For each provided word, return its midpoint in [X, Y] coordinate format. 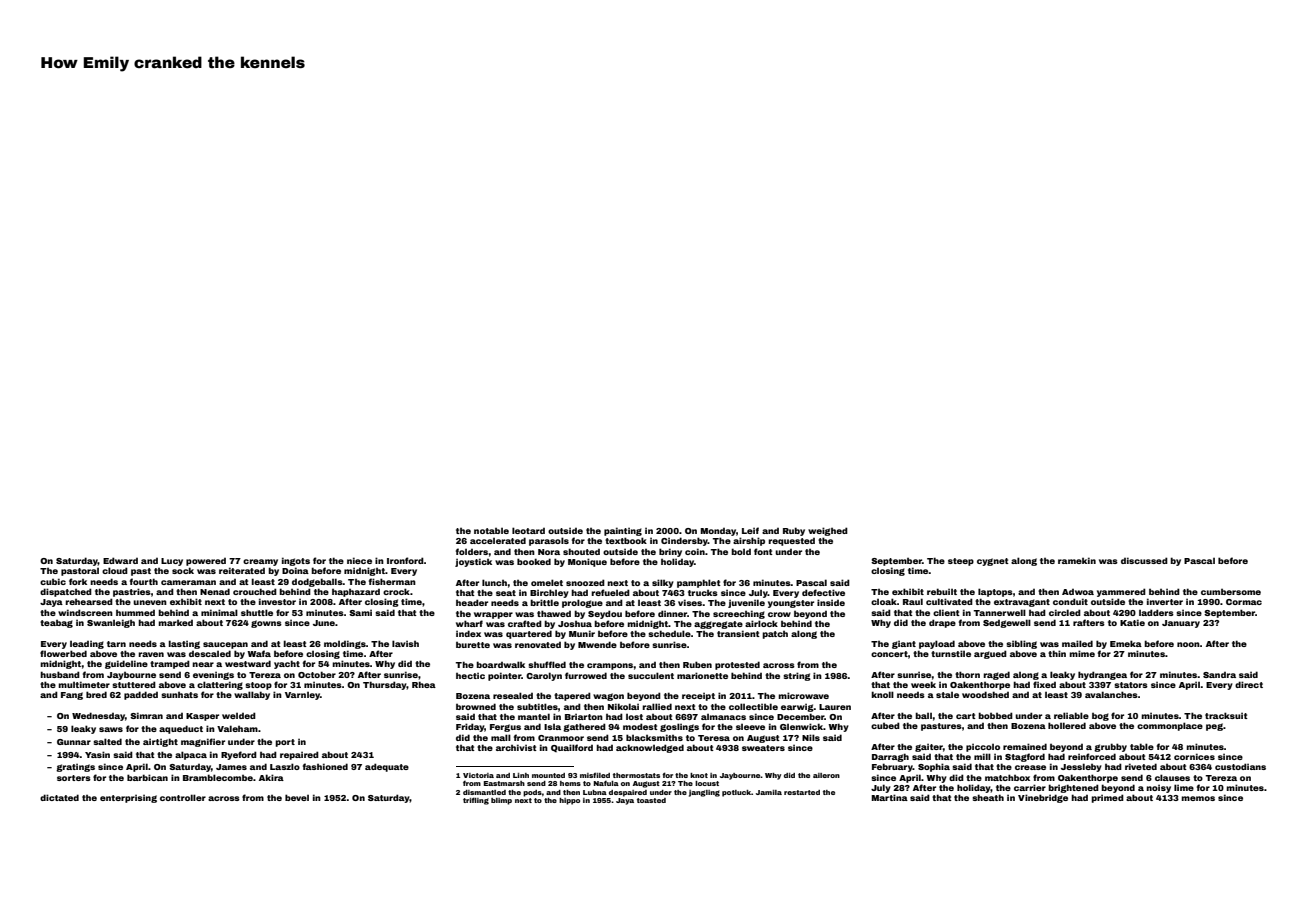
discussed [1144, 560]
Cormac [1244, 602]
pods [532, 793]
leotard [528, 530]
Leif [750, 530]
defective [823, 592]
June [324, 623]
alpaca [191, 755]
